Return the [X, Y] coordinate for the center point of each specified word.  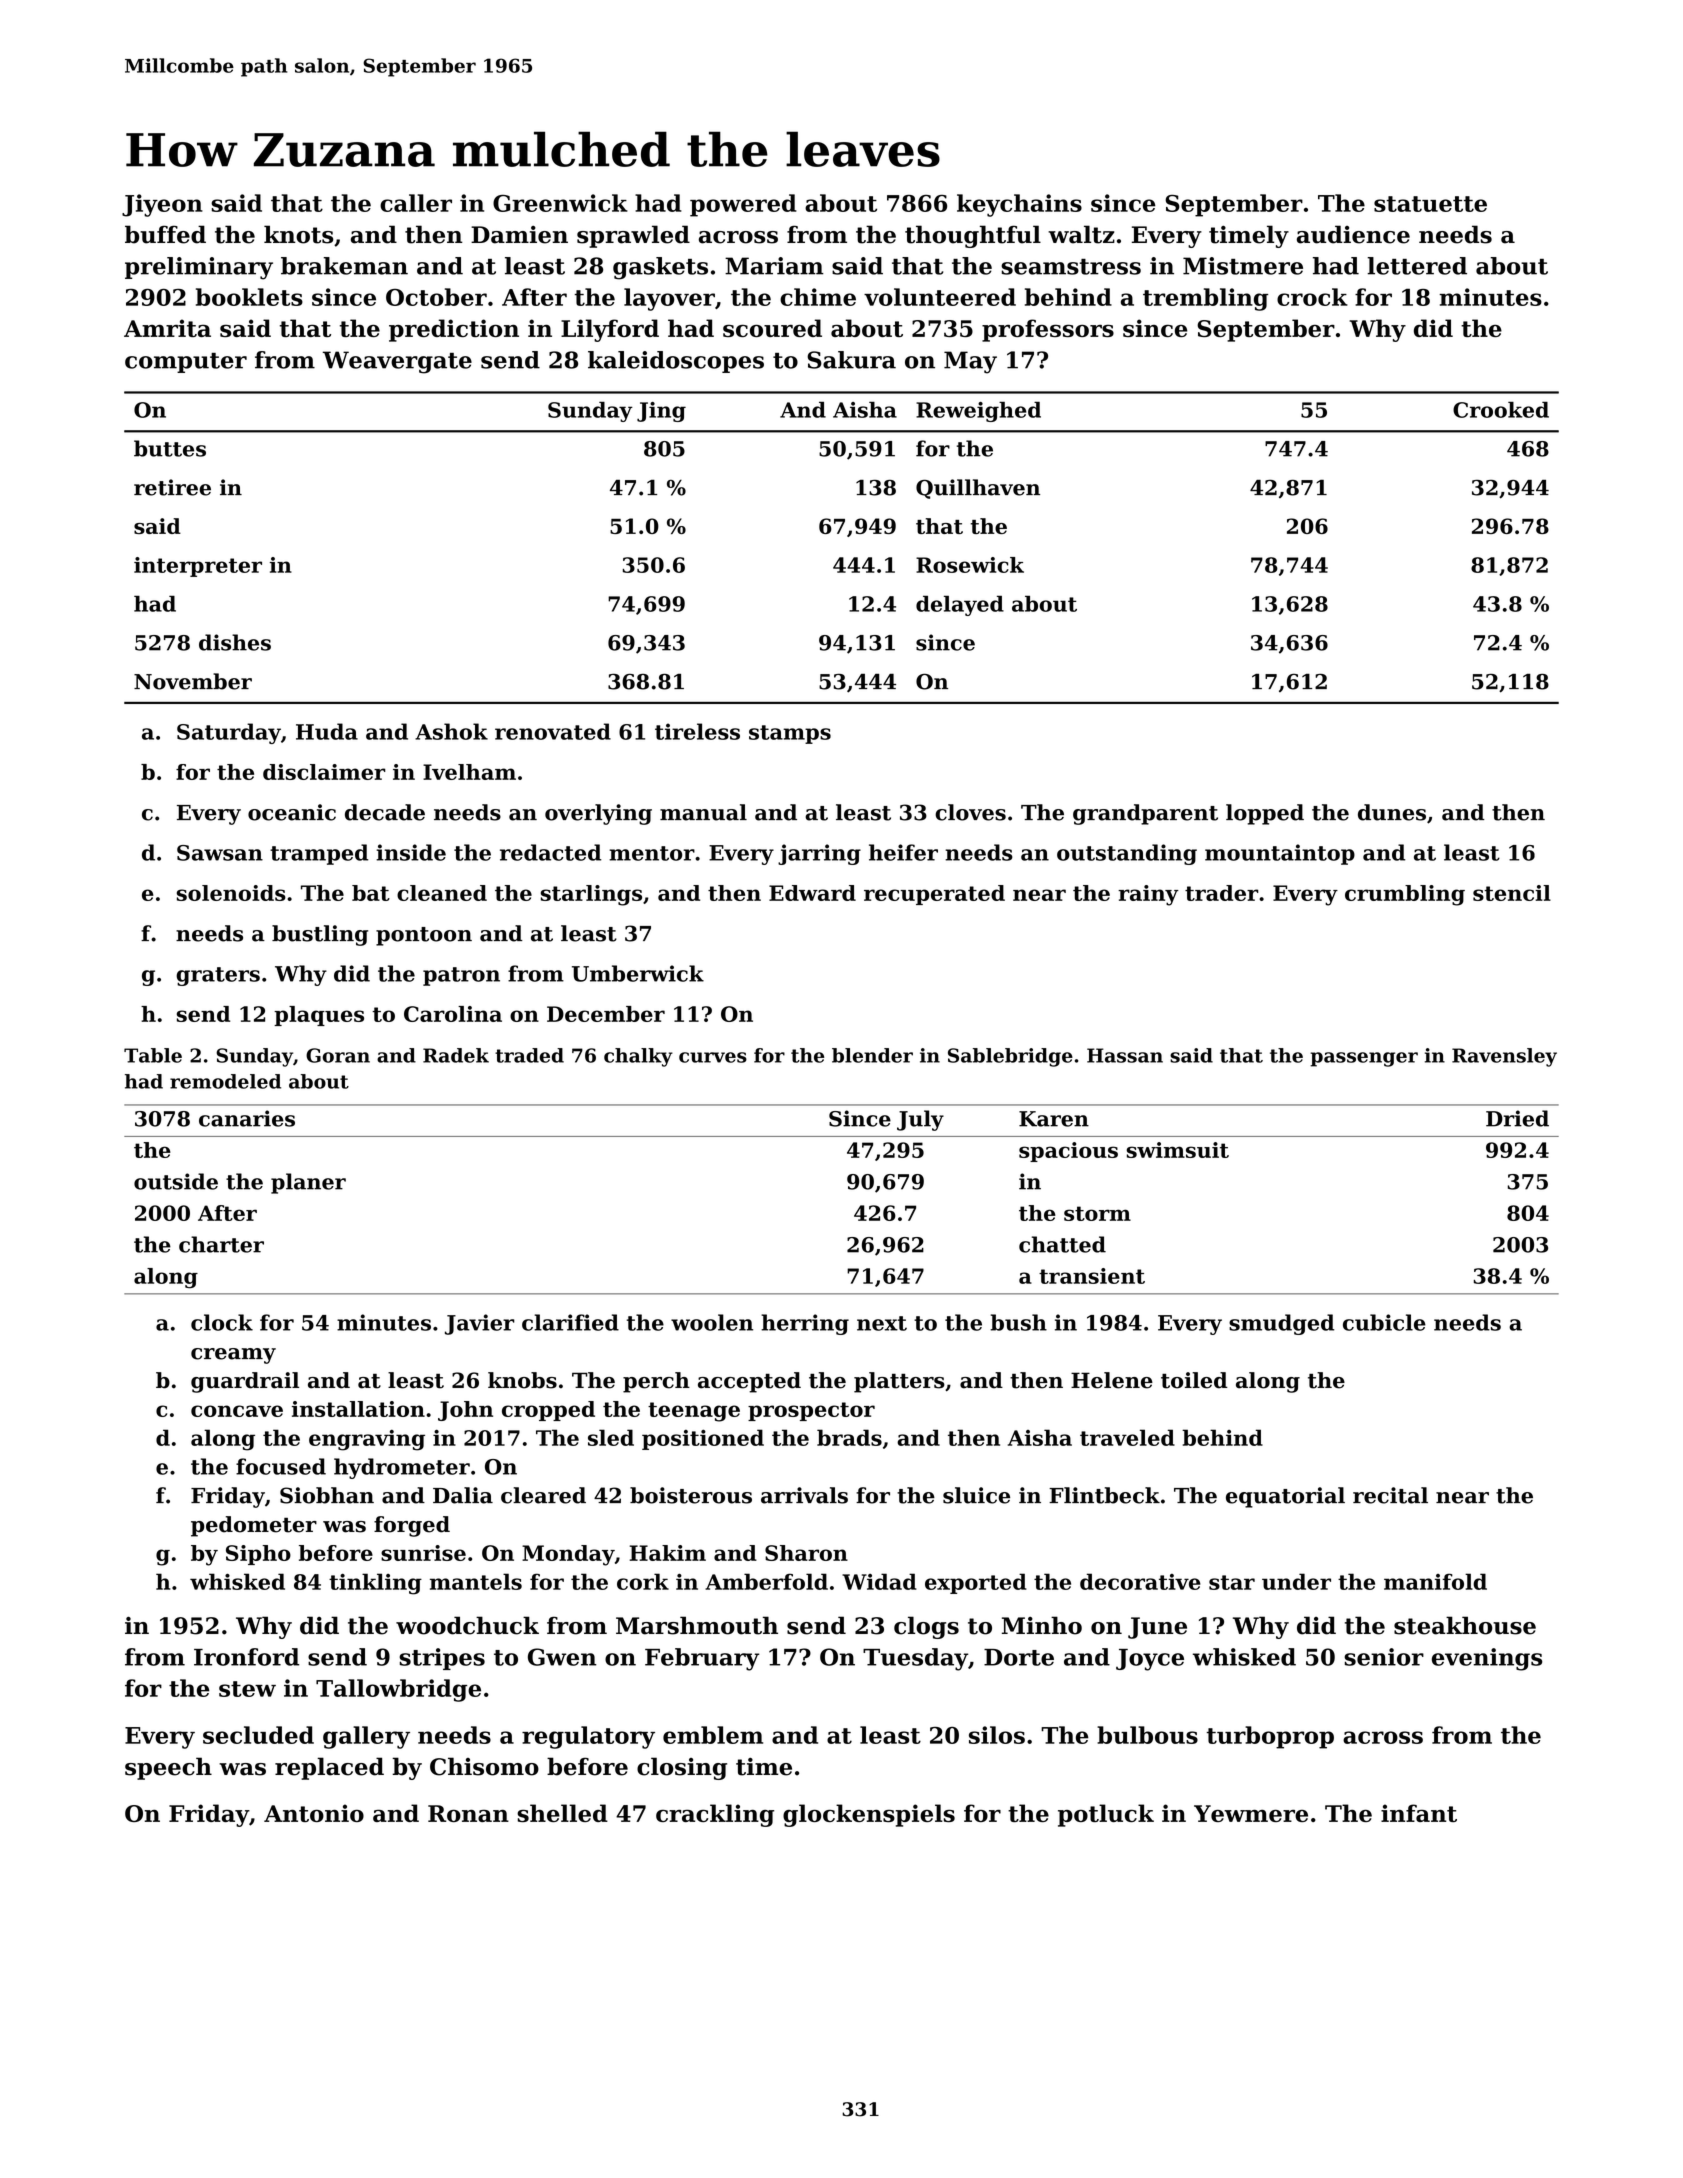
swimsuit [1178, 1150]
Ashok [451, 731]
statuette [1430, 204]
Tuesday [915, 1659]
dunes [1392, 812]
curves [713, 1057]
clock [222, 1322]
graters [218, 976]
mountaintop [1280, 854]
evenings [1487, 1659]
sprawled [633, 236]
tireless [697, 731]
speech [168, 1768]
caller [416, 203]
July [920, 1120]
